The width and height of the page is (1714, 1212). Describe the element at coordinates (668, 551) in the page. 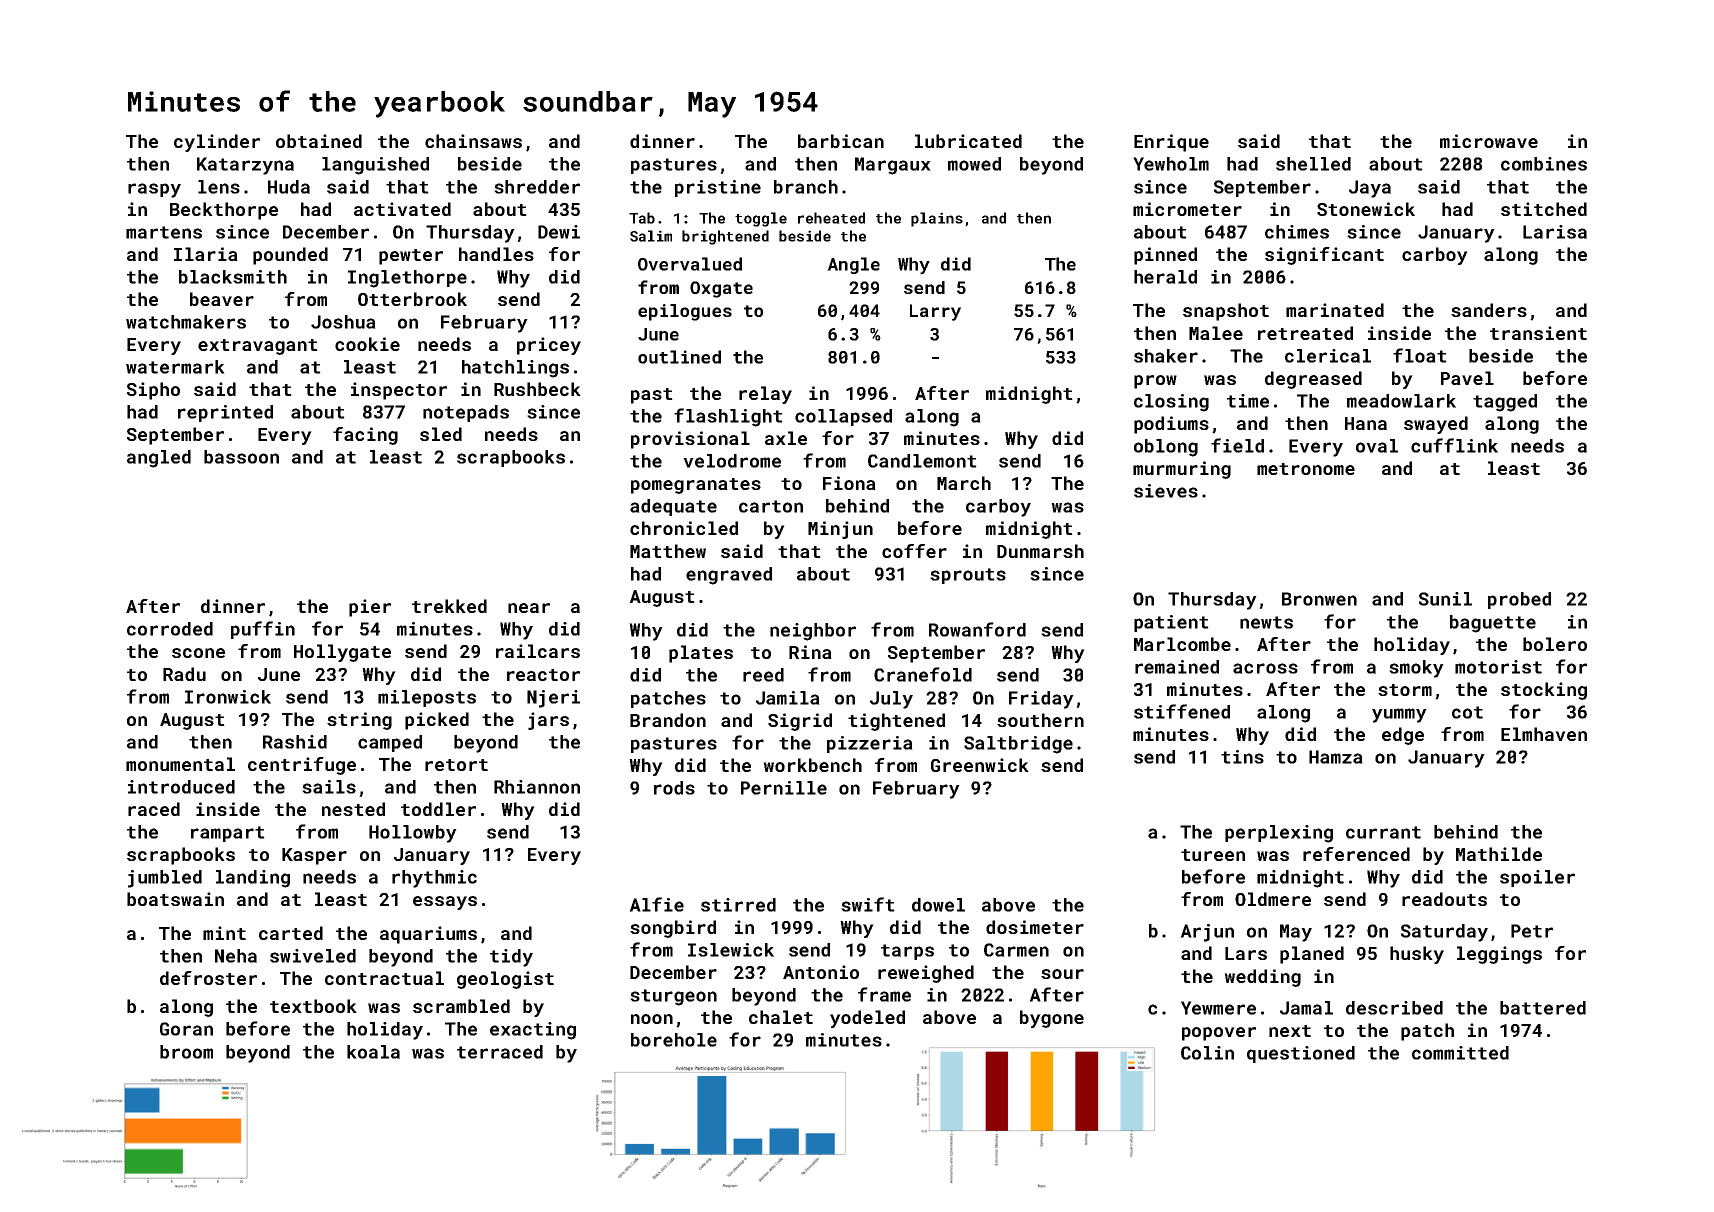

I see `Matthew` at that location.
